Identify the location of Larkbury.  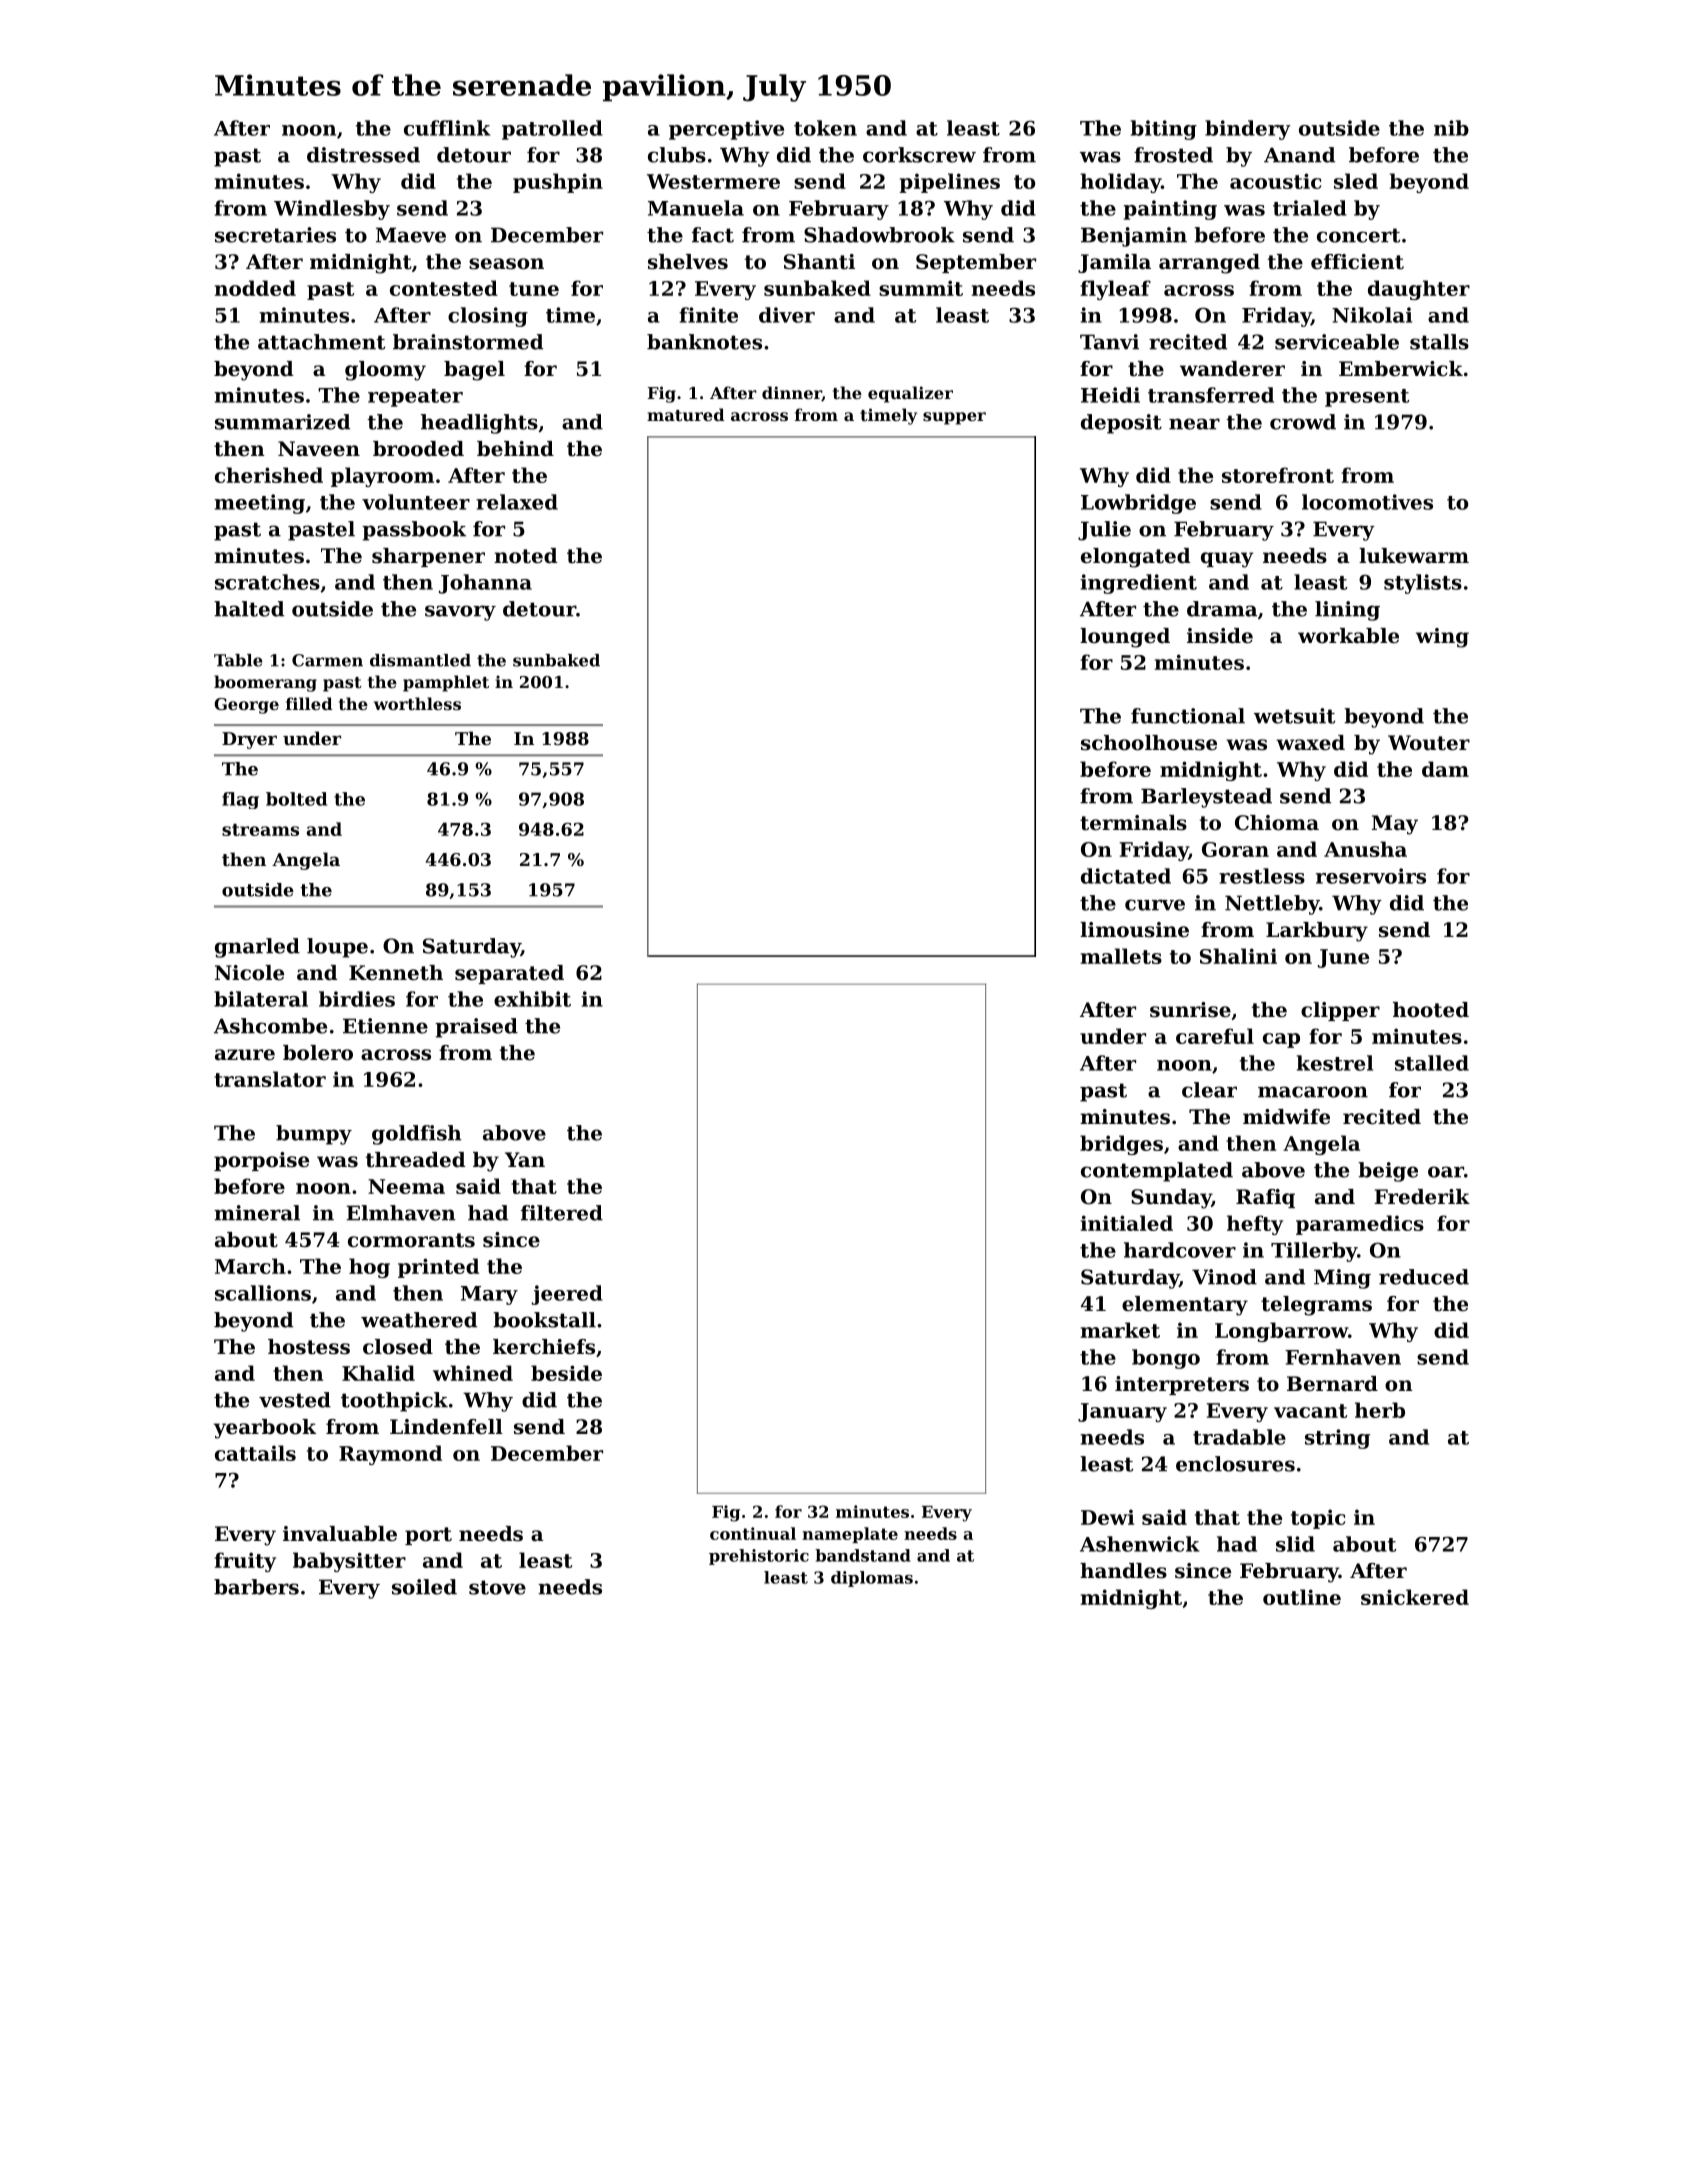
(1317, 932).
